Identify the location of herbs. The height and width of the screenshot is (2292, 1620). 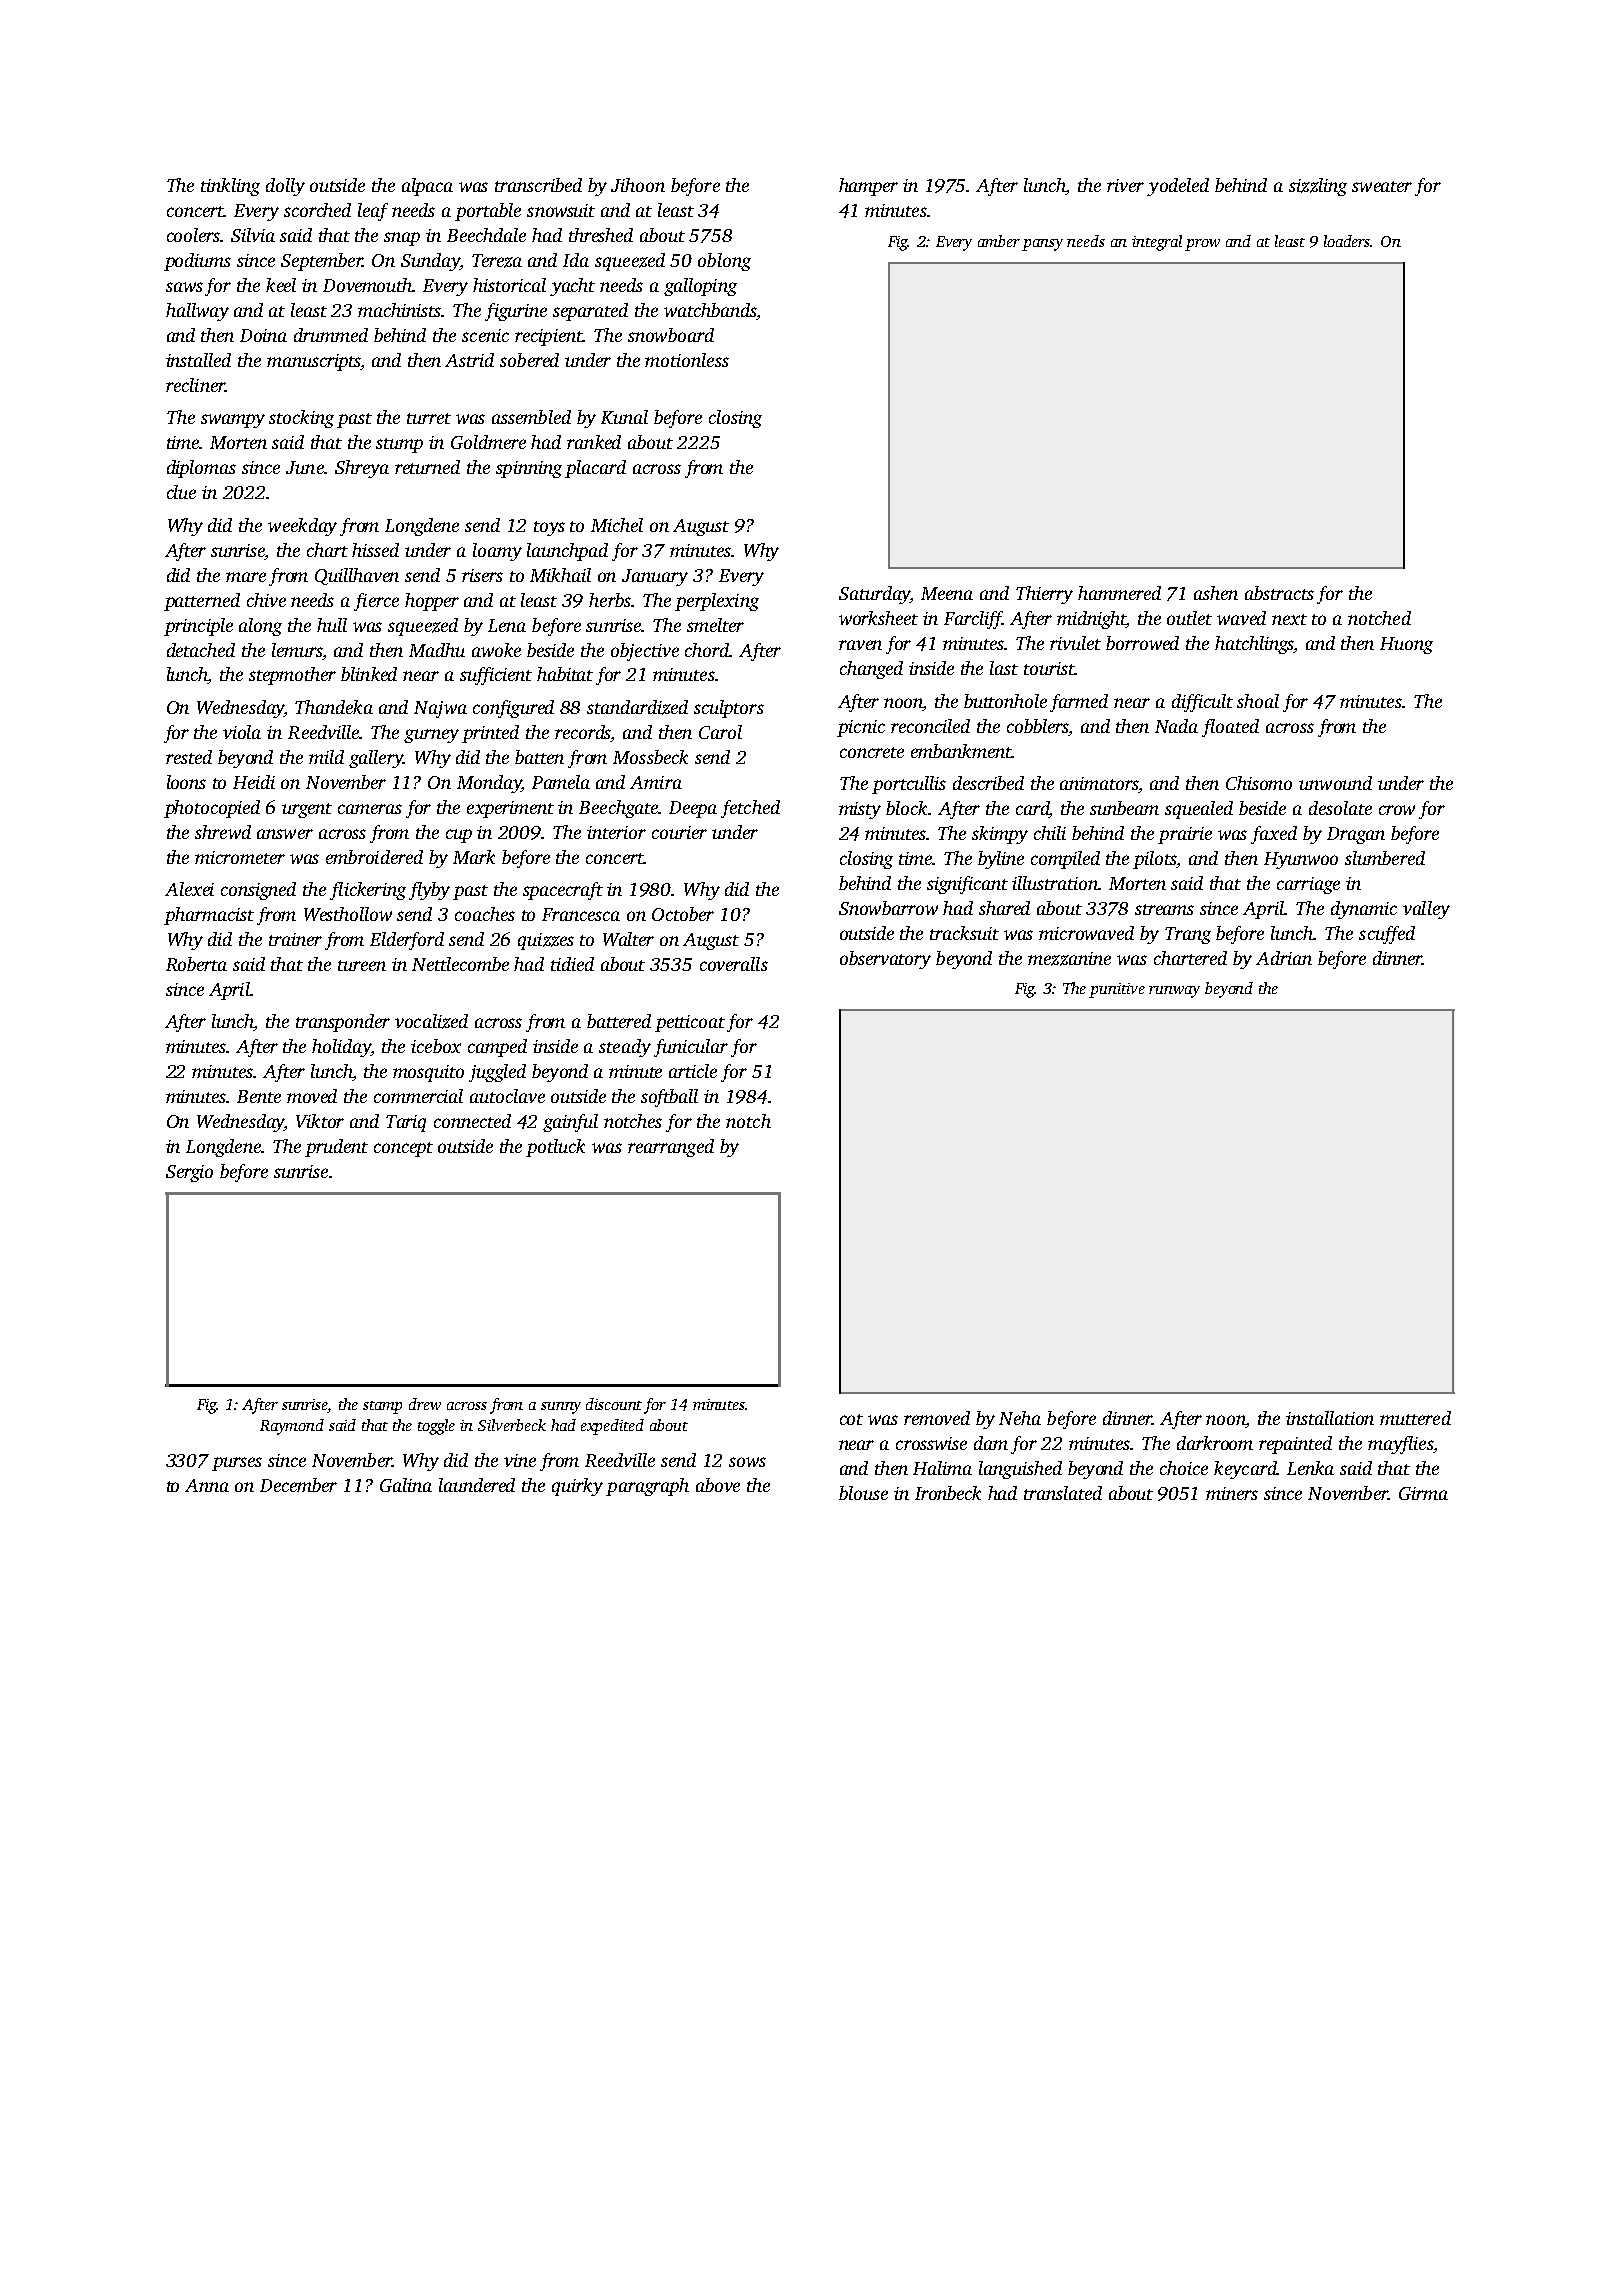
(610, 600).
